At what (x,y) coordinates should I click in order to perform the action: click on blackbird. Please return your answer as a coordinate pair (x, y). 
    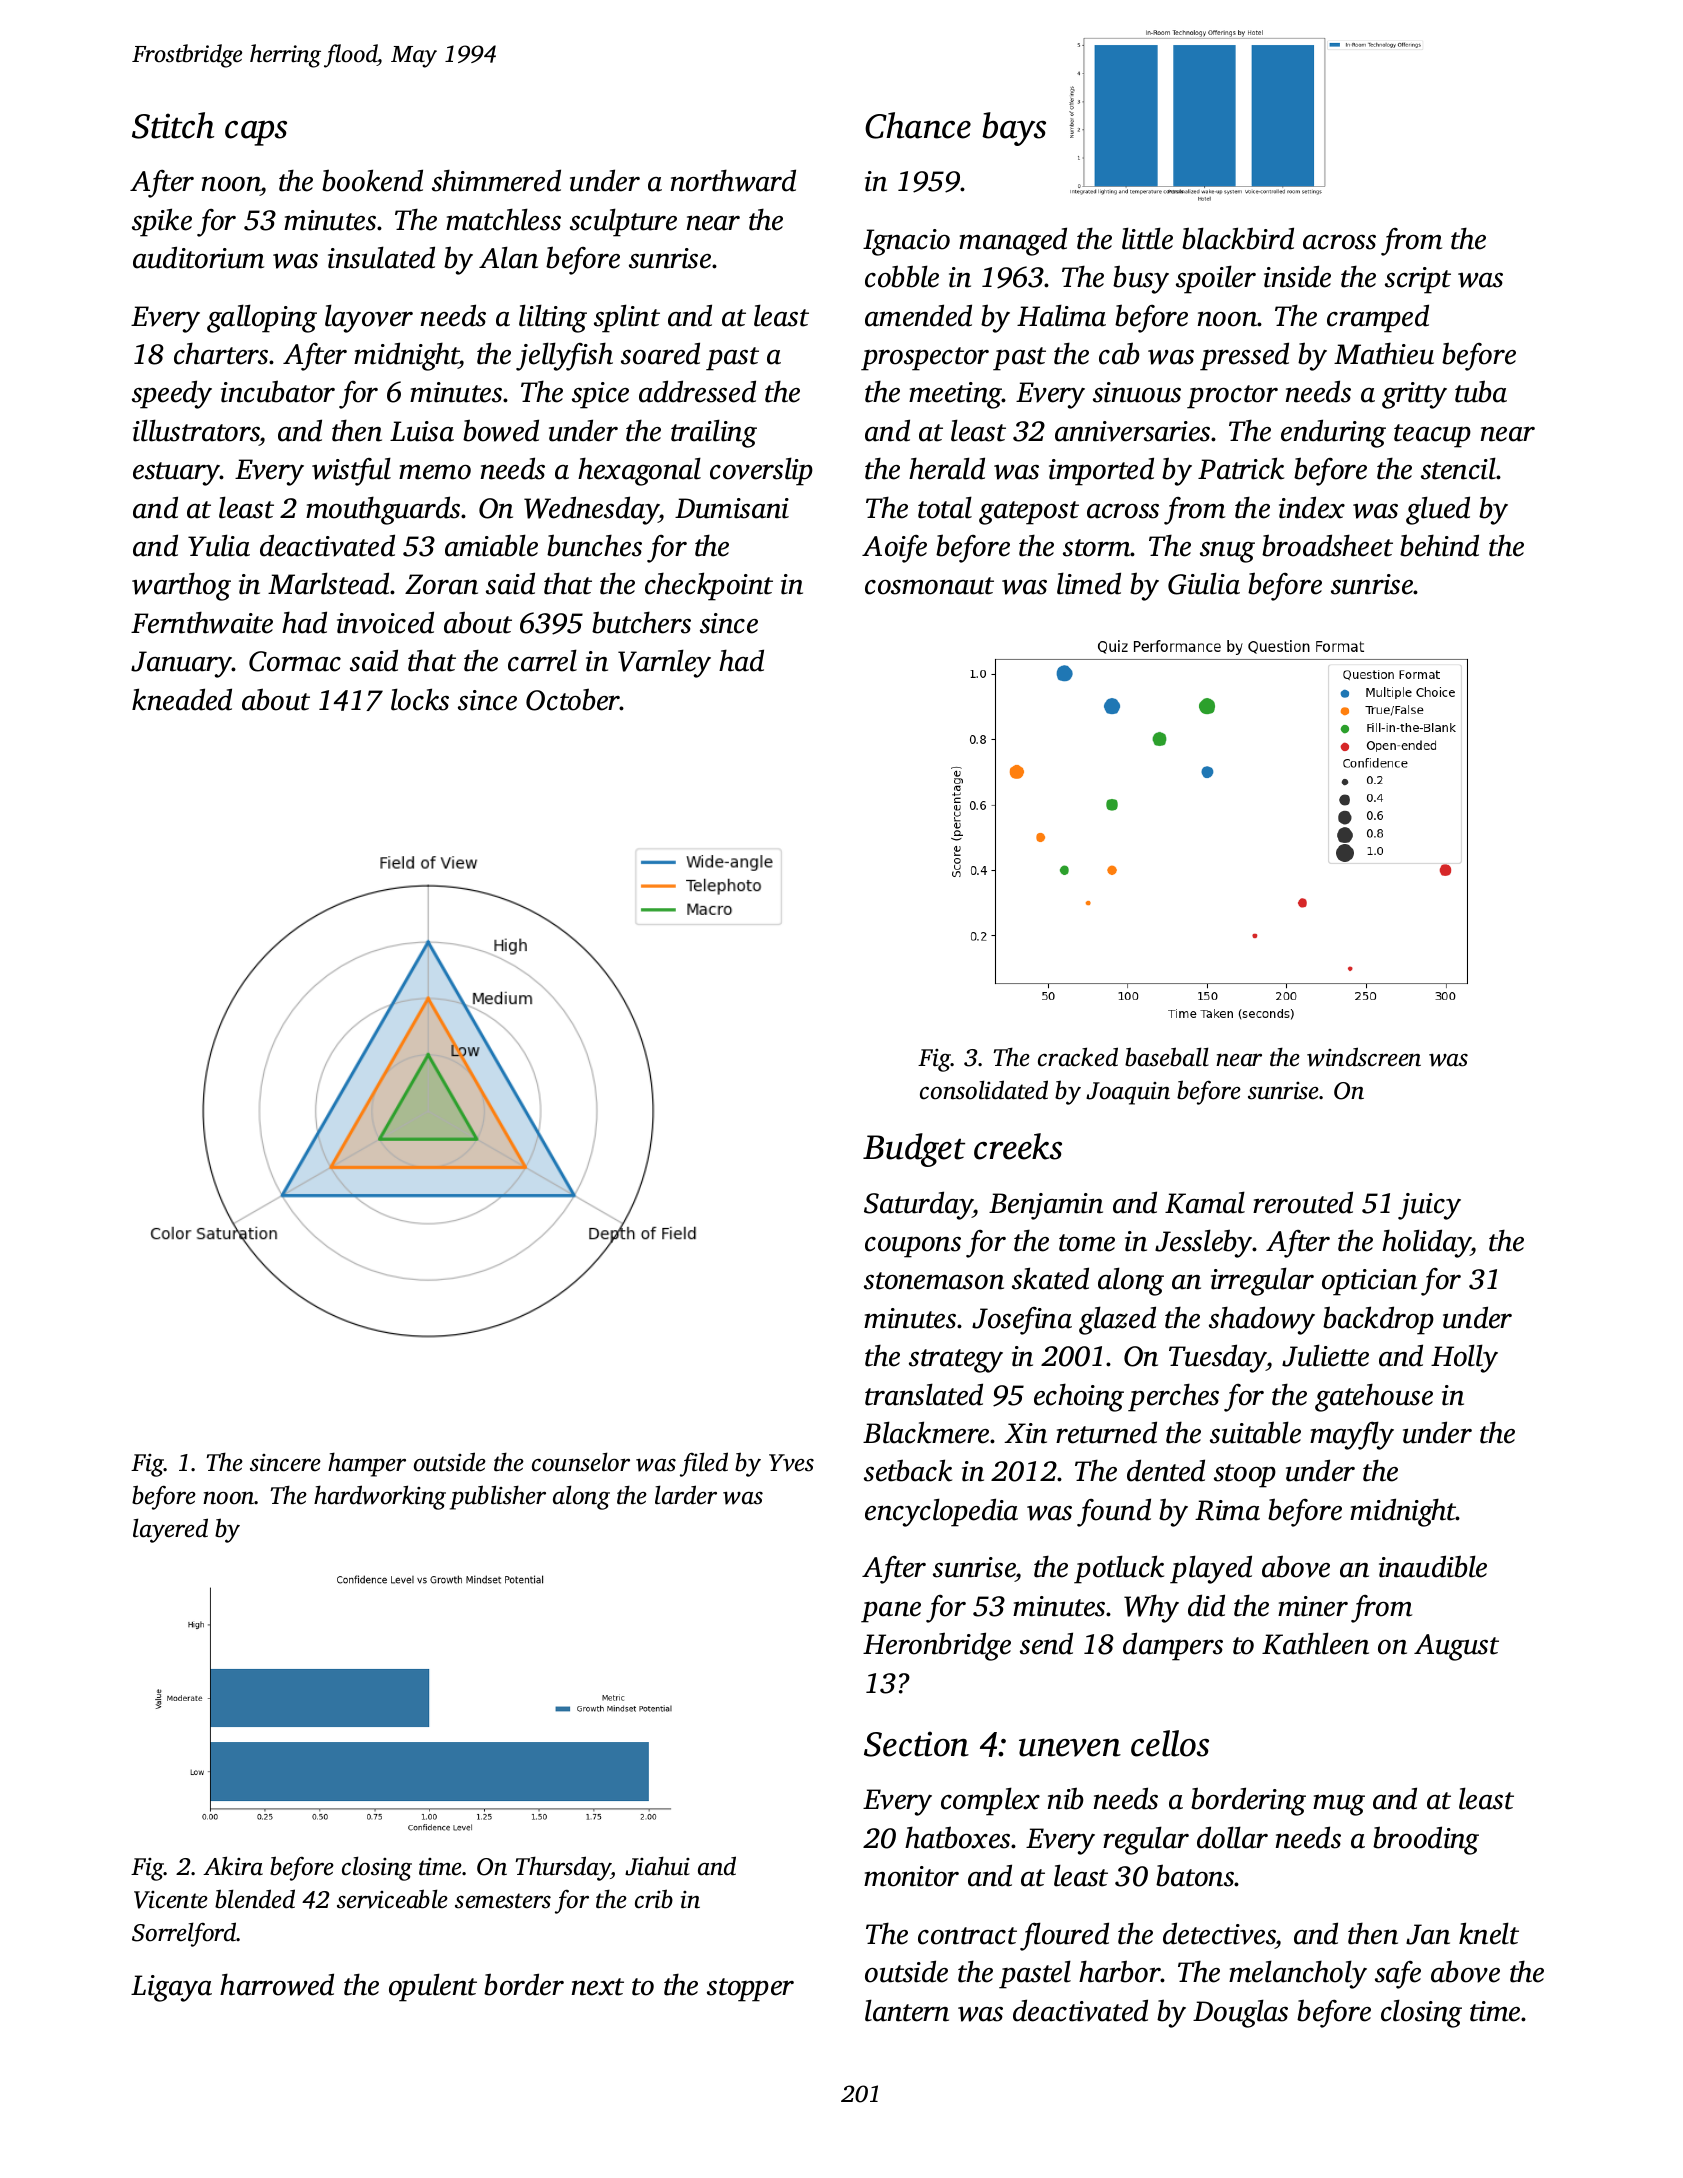
    Looking at the image, I should click on (1238, 238).
